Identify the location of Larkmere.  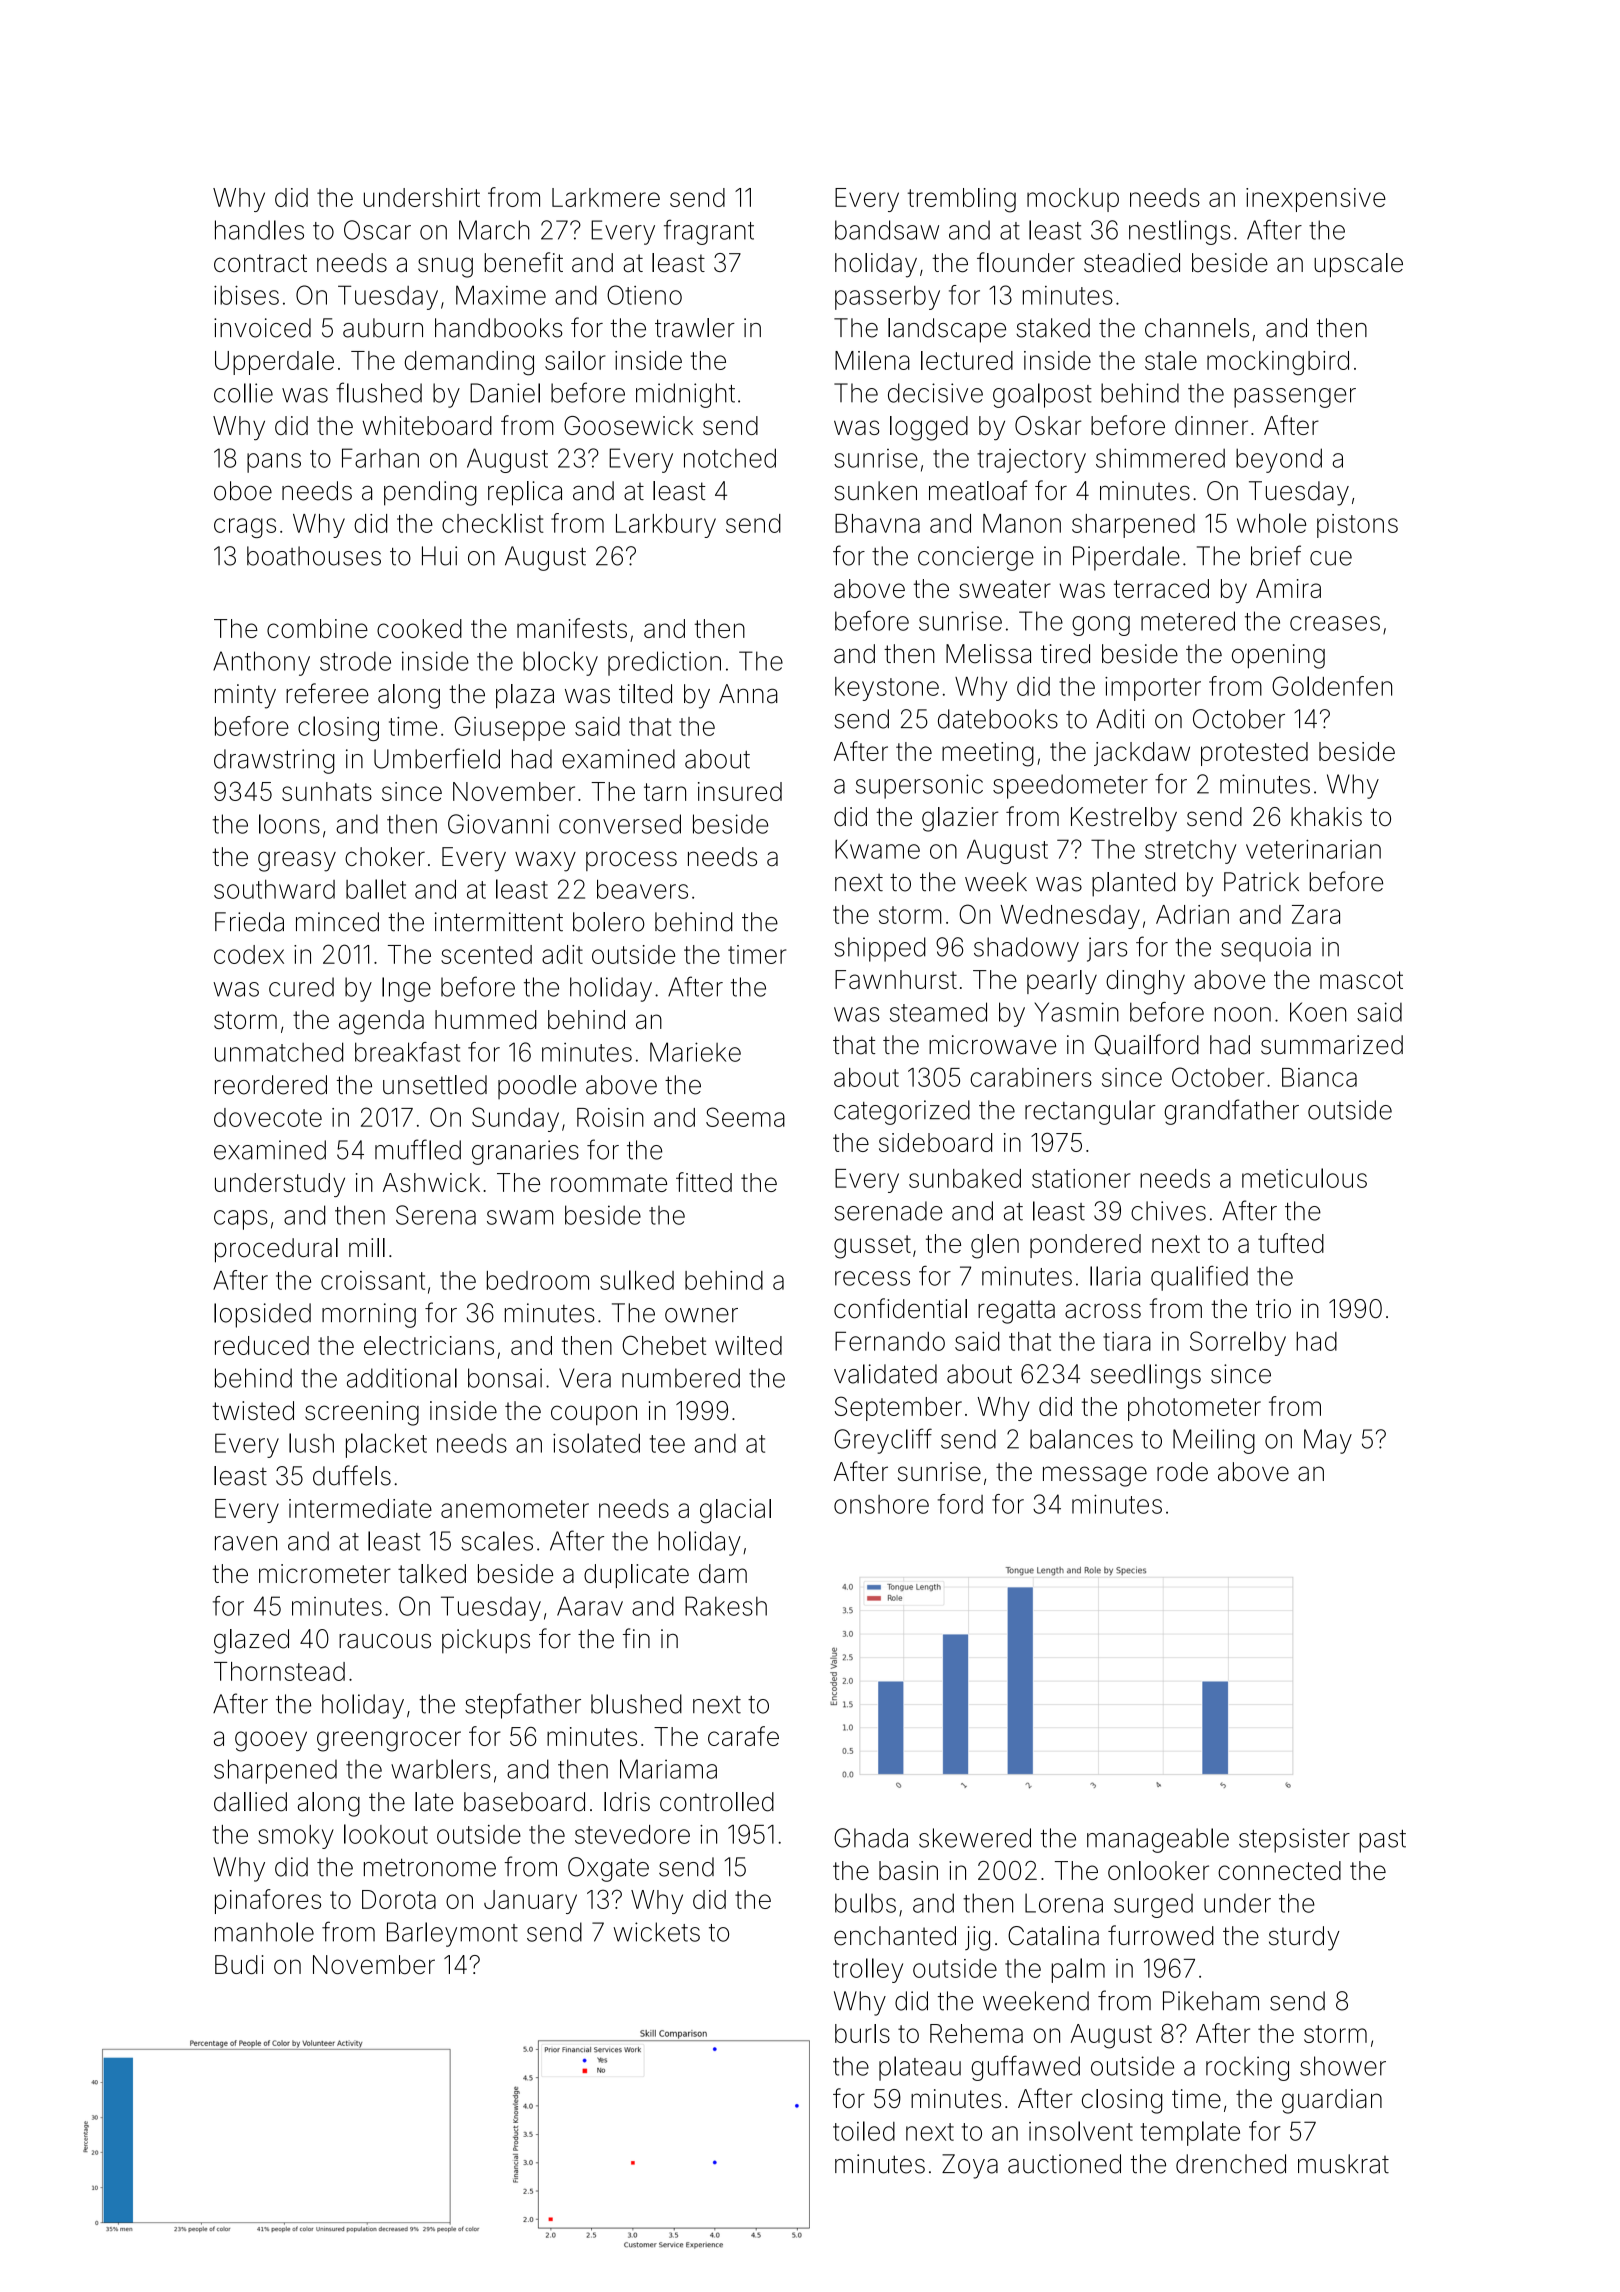
(606, 197).
